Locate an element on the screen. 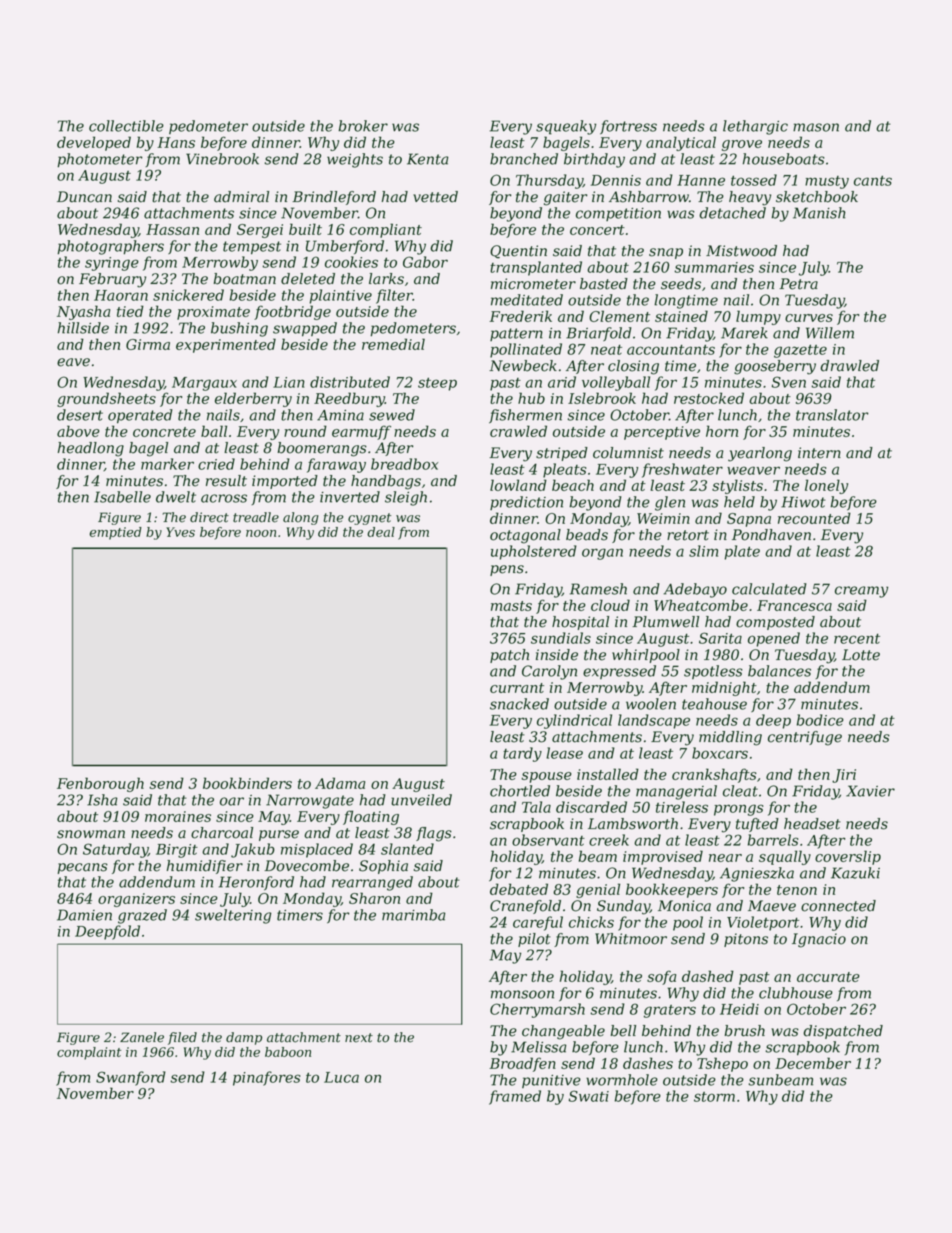 The width and height of the screenshot is (952, 1233). collectible is located at coordinates (126, 126).
